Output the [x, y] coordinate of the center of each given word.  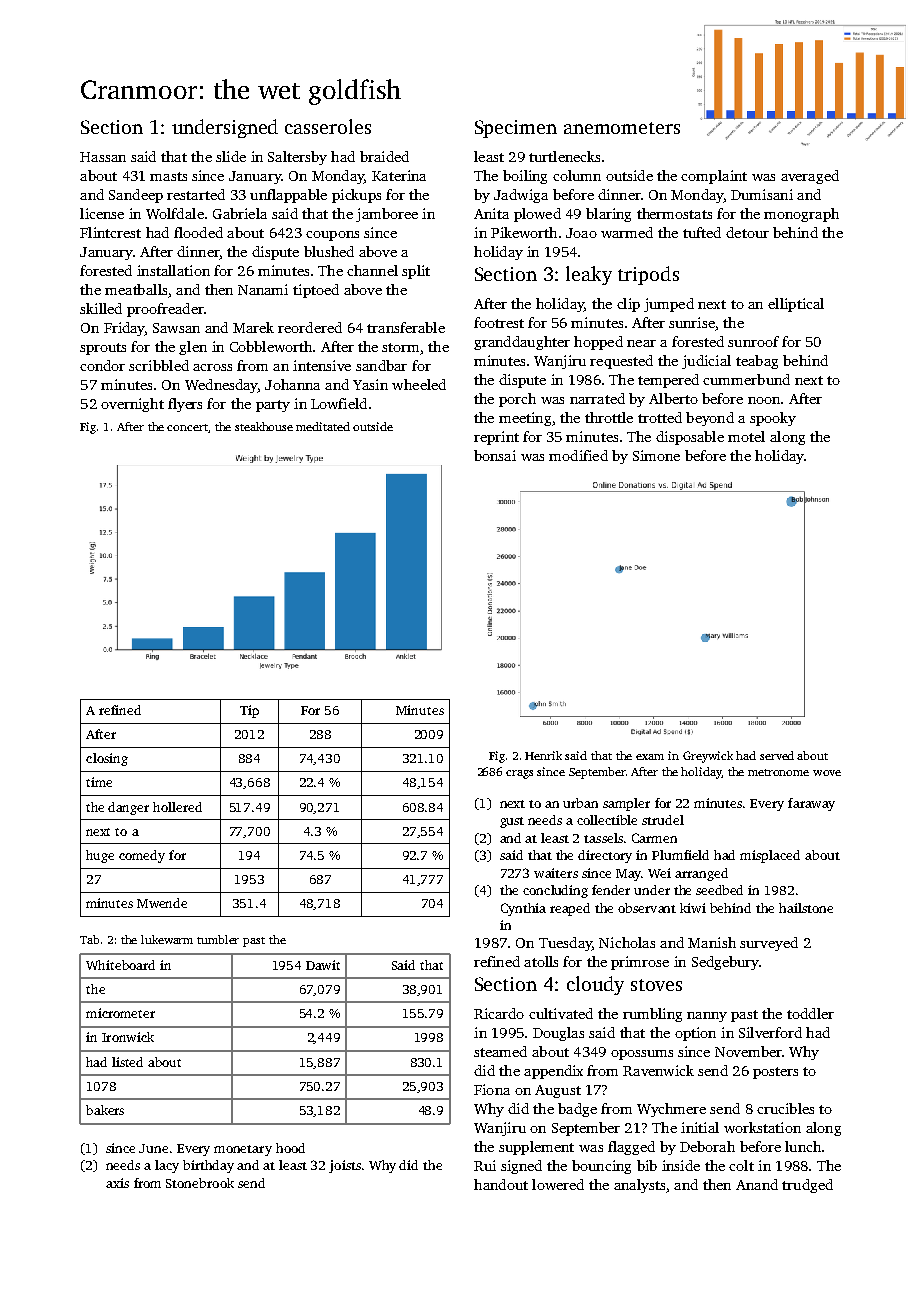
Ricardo [499, 1013]
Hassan [103, 157]
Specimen [516, 129]
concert [187, 427]
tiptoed [316, 291]
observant [647, 908]
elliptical [796, 305]
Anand [757, 1184]
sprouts [103, 349]
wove [827, 773]
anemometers [622, 128]
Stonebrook [200, 1183]
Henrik [543, 755]
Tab [89, 939]
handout [501, 1184]
